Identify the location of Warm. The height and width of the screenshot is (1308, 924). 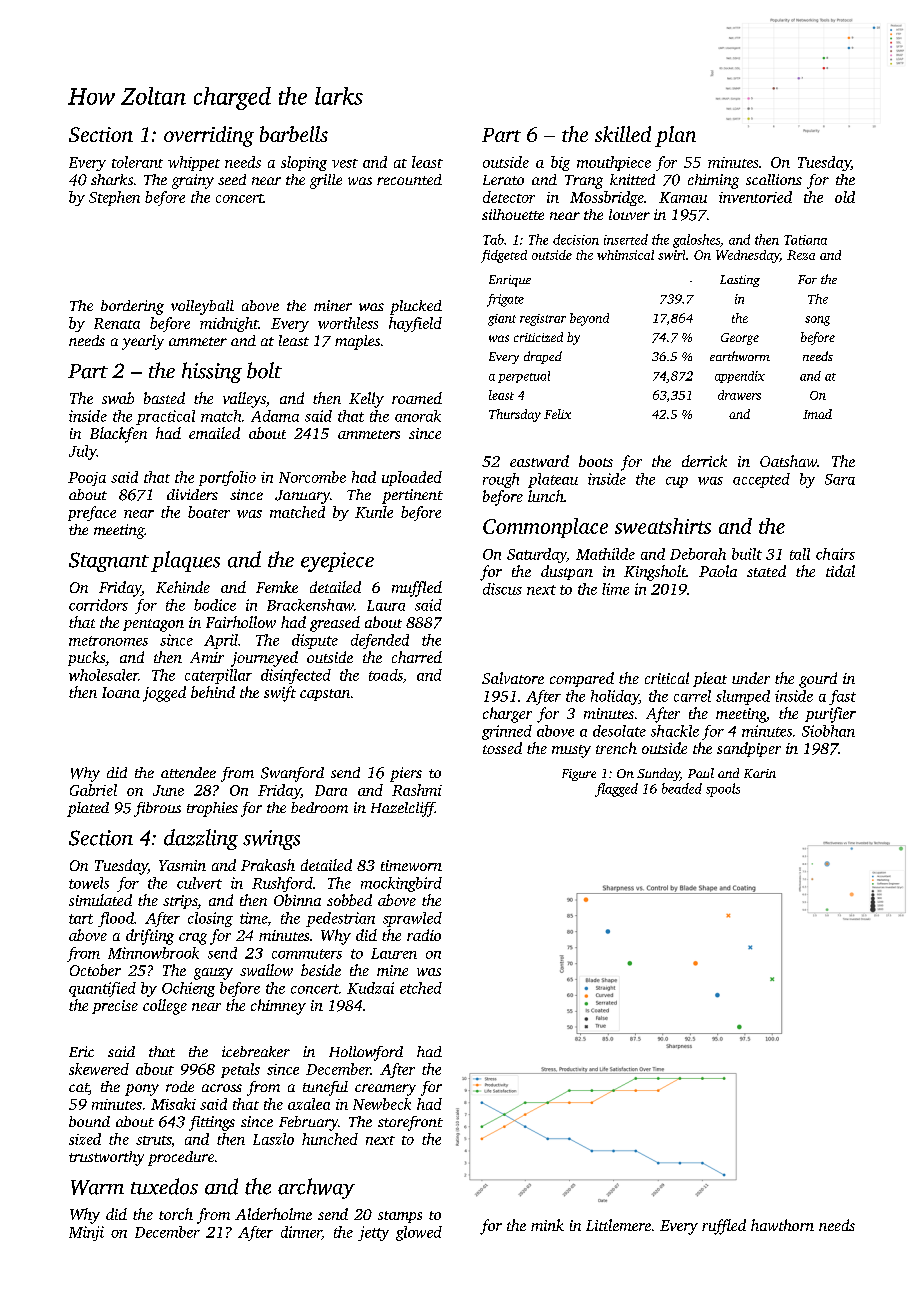
(97, 1187).
